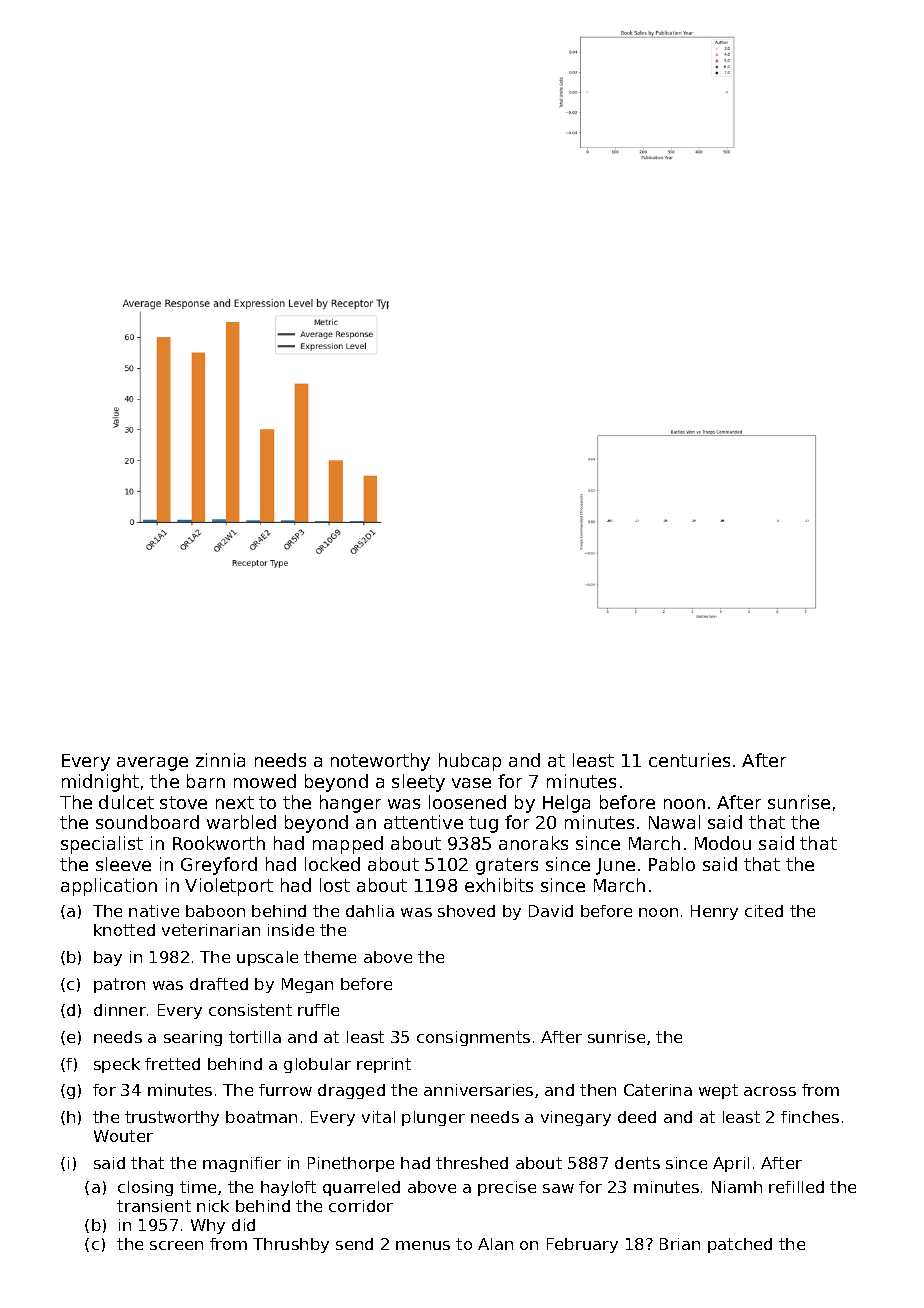 The height and width of the page is (1308, 924). Describe the element at coordinates (495, 1244) in the page. I see `Alan` at that location.
